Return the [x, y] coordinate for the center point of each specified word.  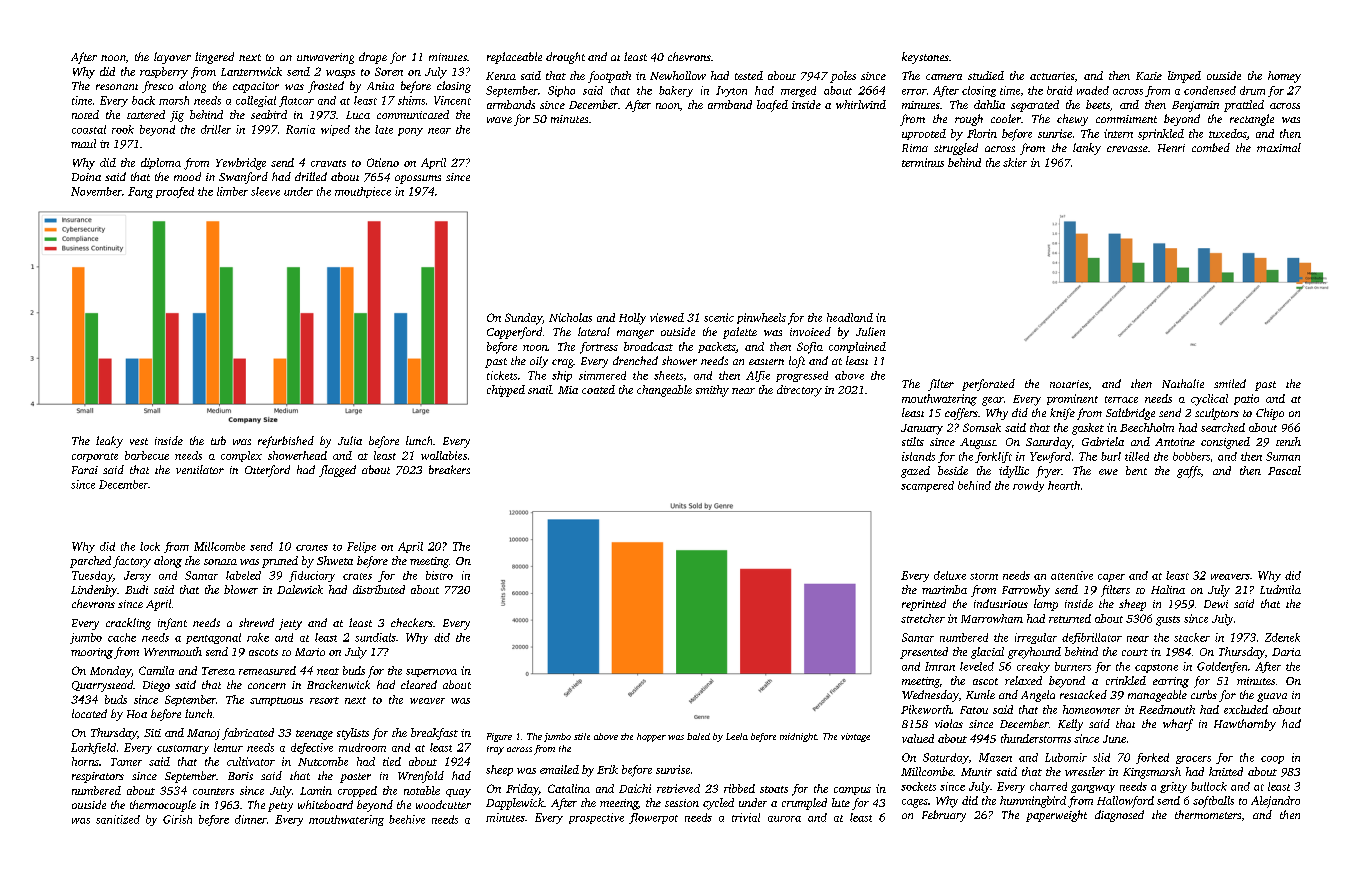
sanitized [118, 819]
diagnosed [1119, 816]
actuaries [1052, 76]
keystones [925, 58]
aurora [784, 819]
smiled [1230, 383]
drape [373, 58]
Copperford [514, 333]
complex [241, 456]
